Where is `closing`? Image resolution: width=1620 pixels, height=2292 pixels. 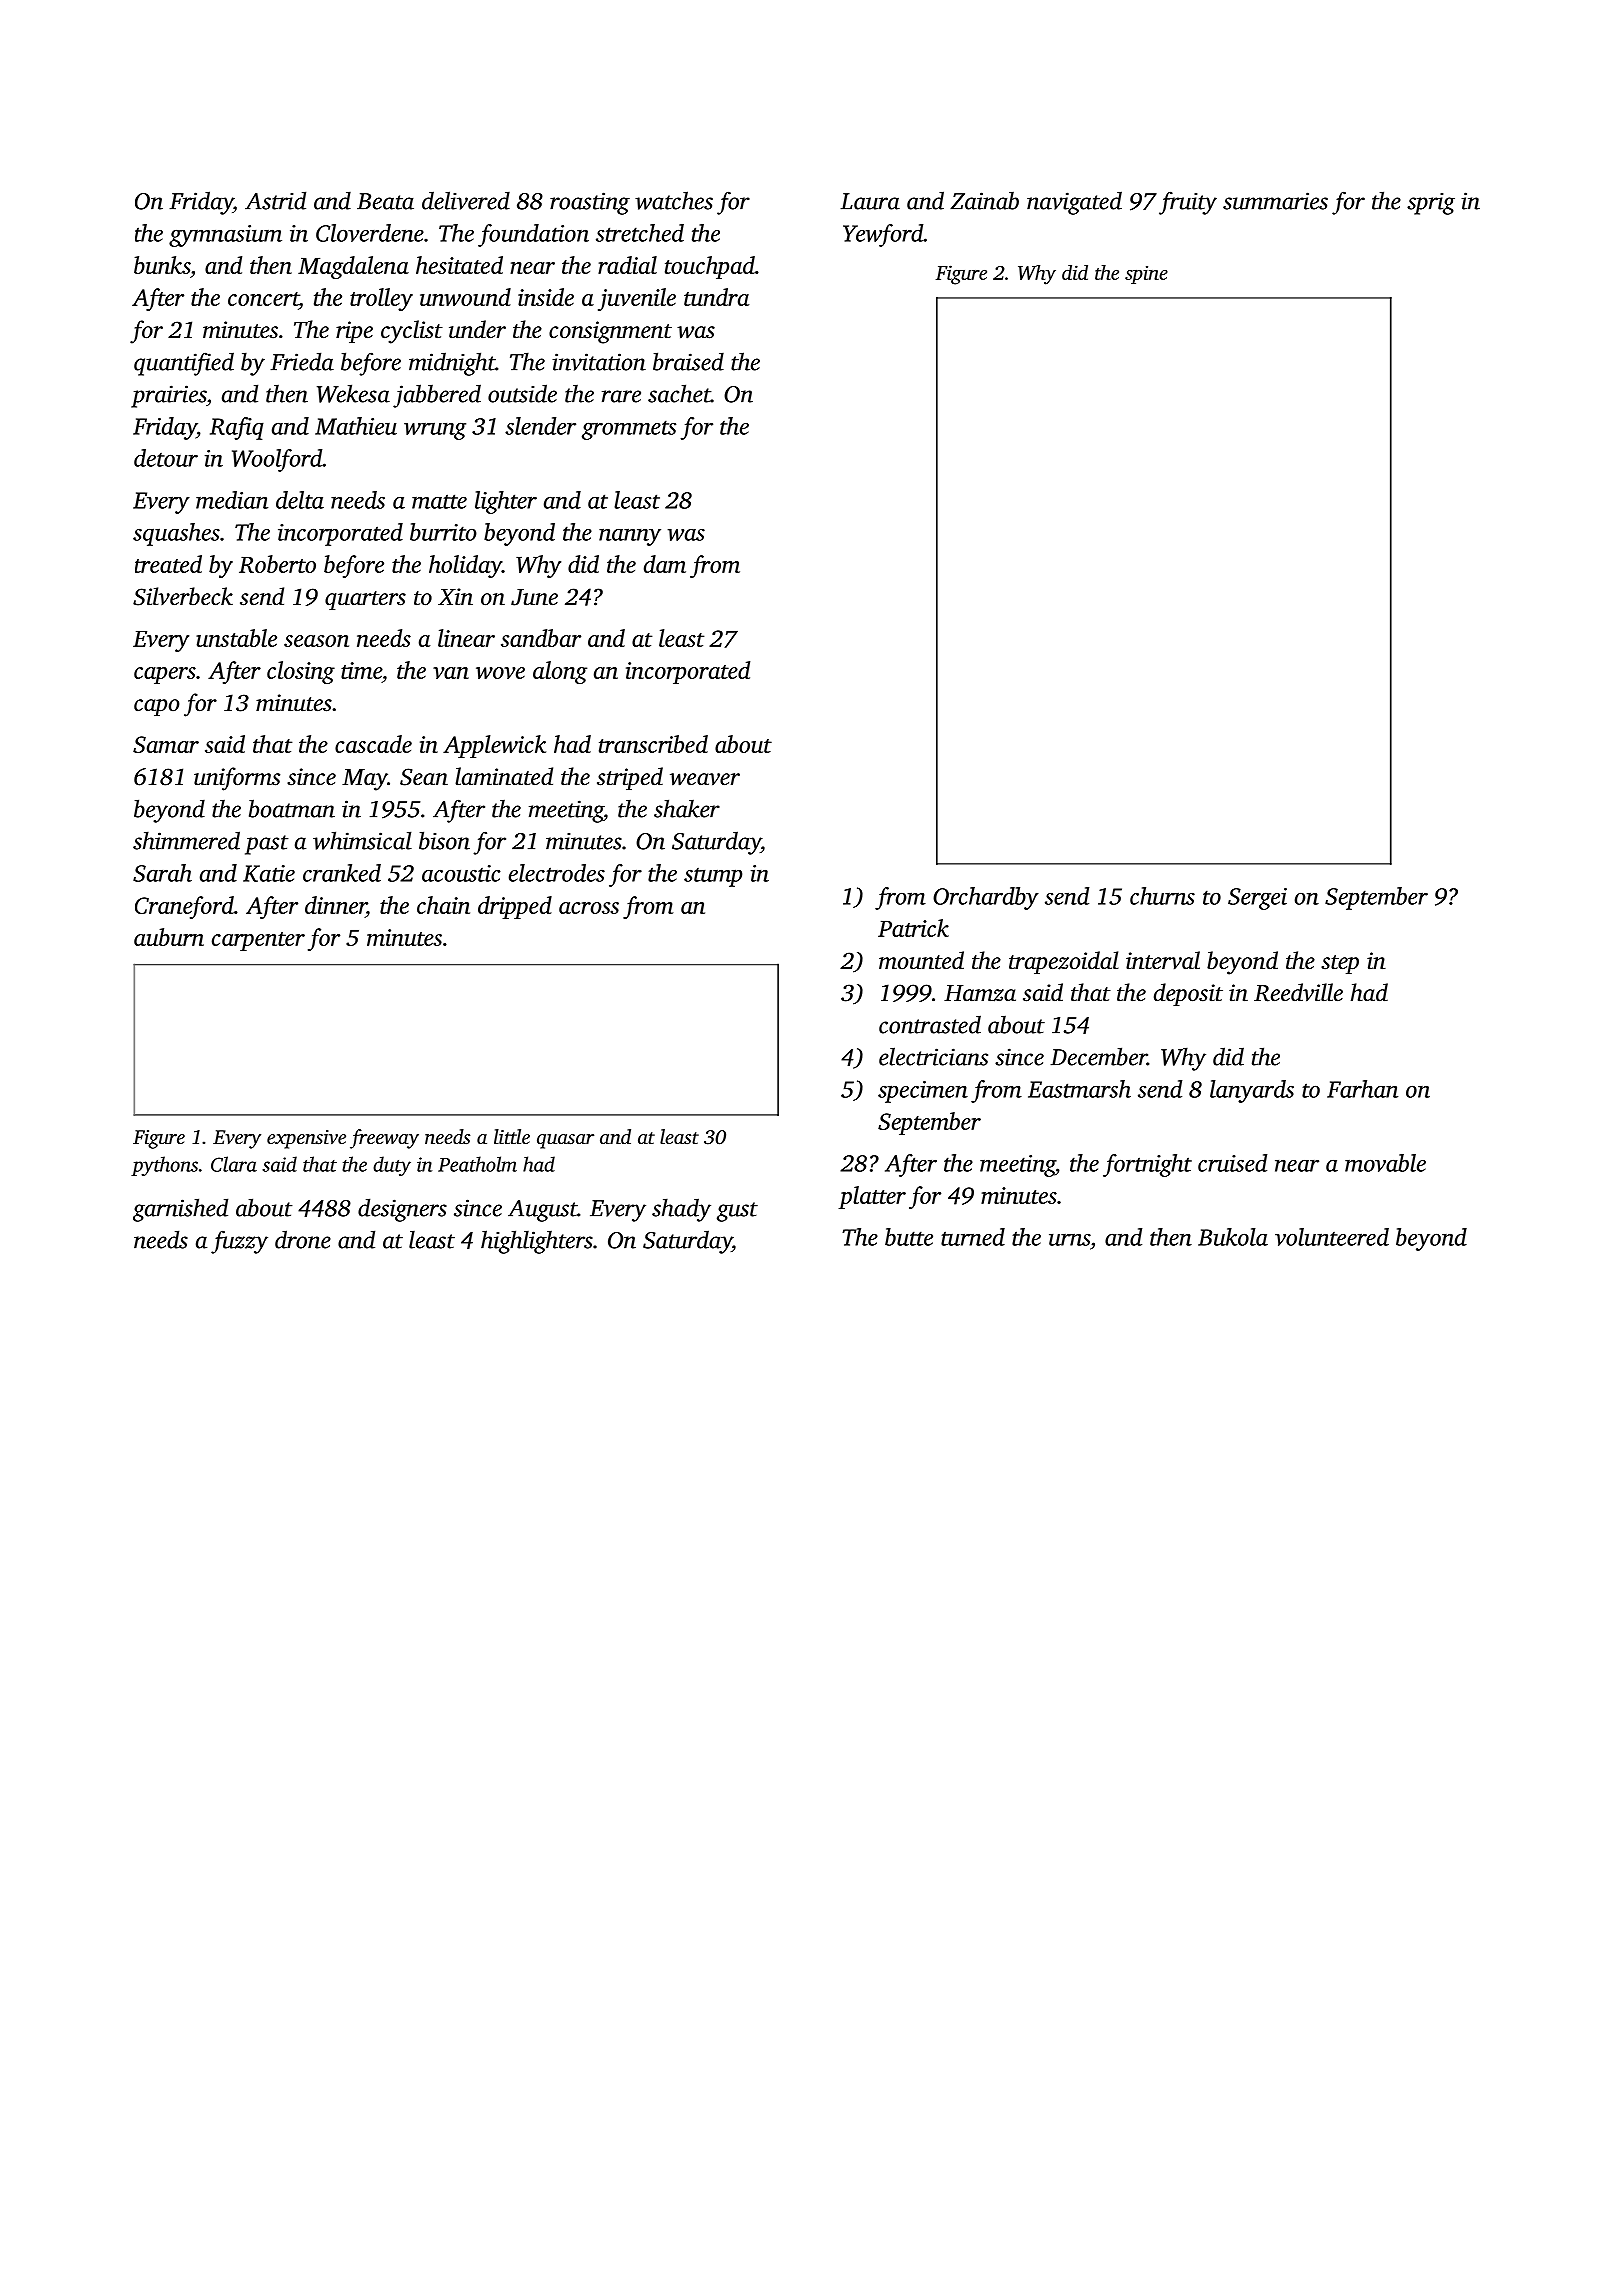
closing is located at coordinates (301, 672).
